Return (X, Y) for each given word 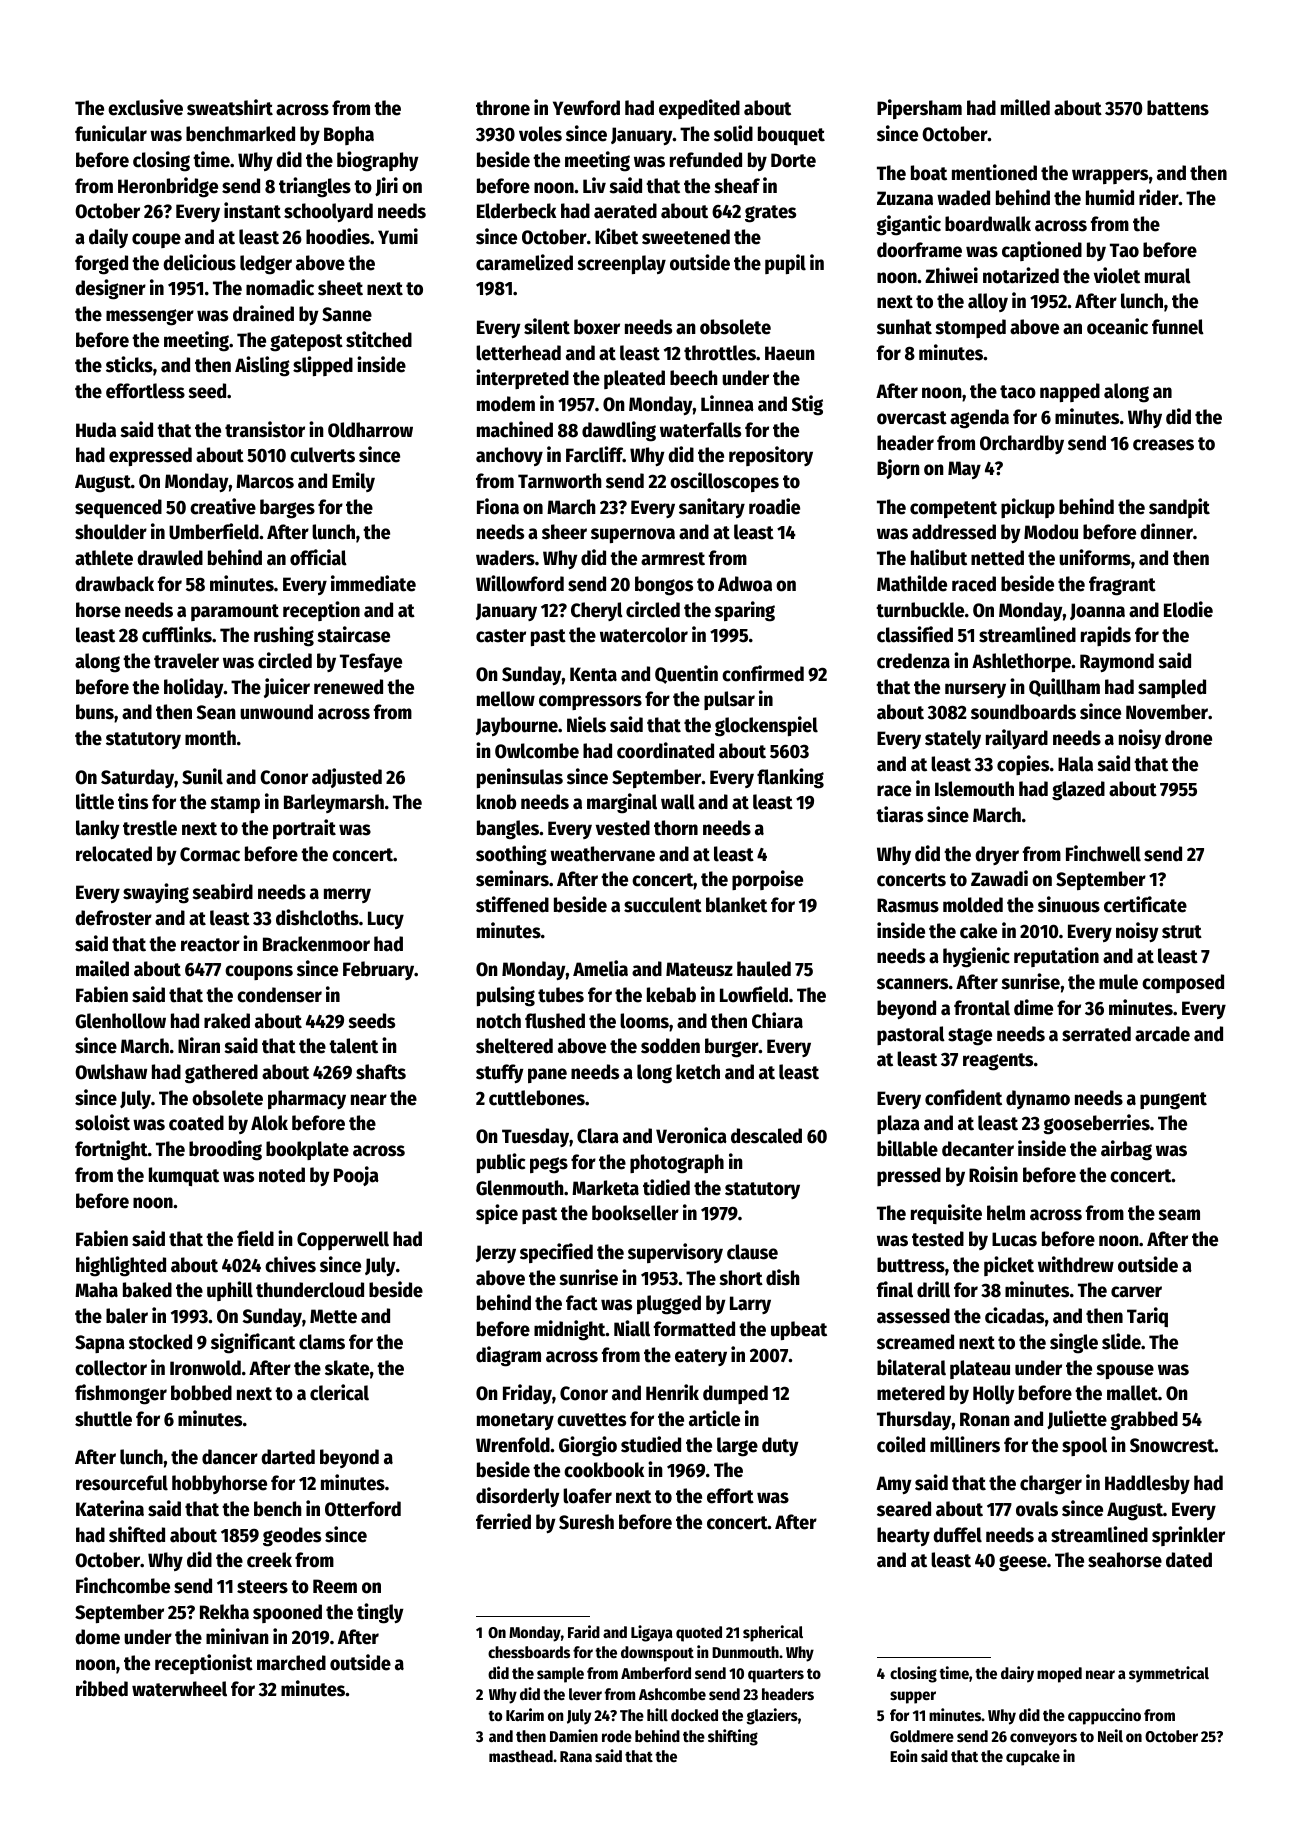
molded (973, 905)
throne (503, 108)
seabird (222, 891)
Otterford (363, 1509)
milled (1025, 107)
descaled (766, 1136)
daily (108, 238)
